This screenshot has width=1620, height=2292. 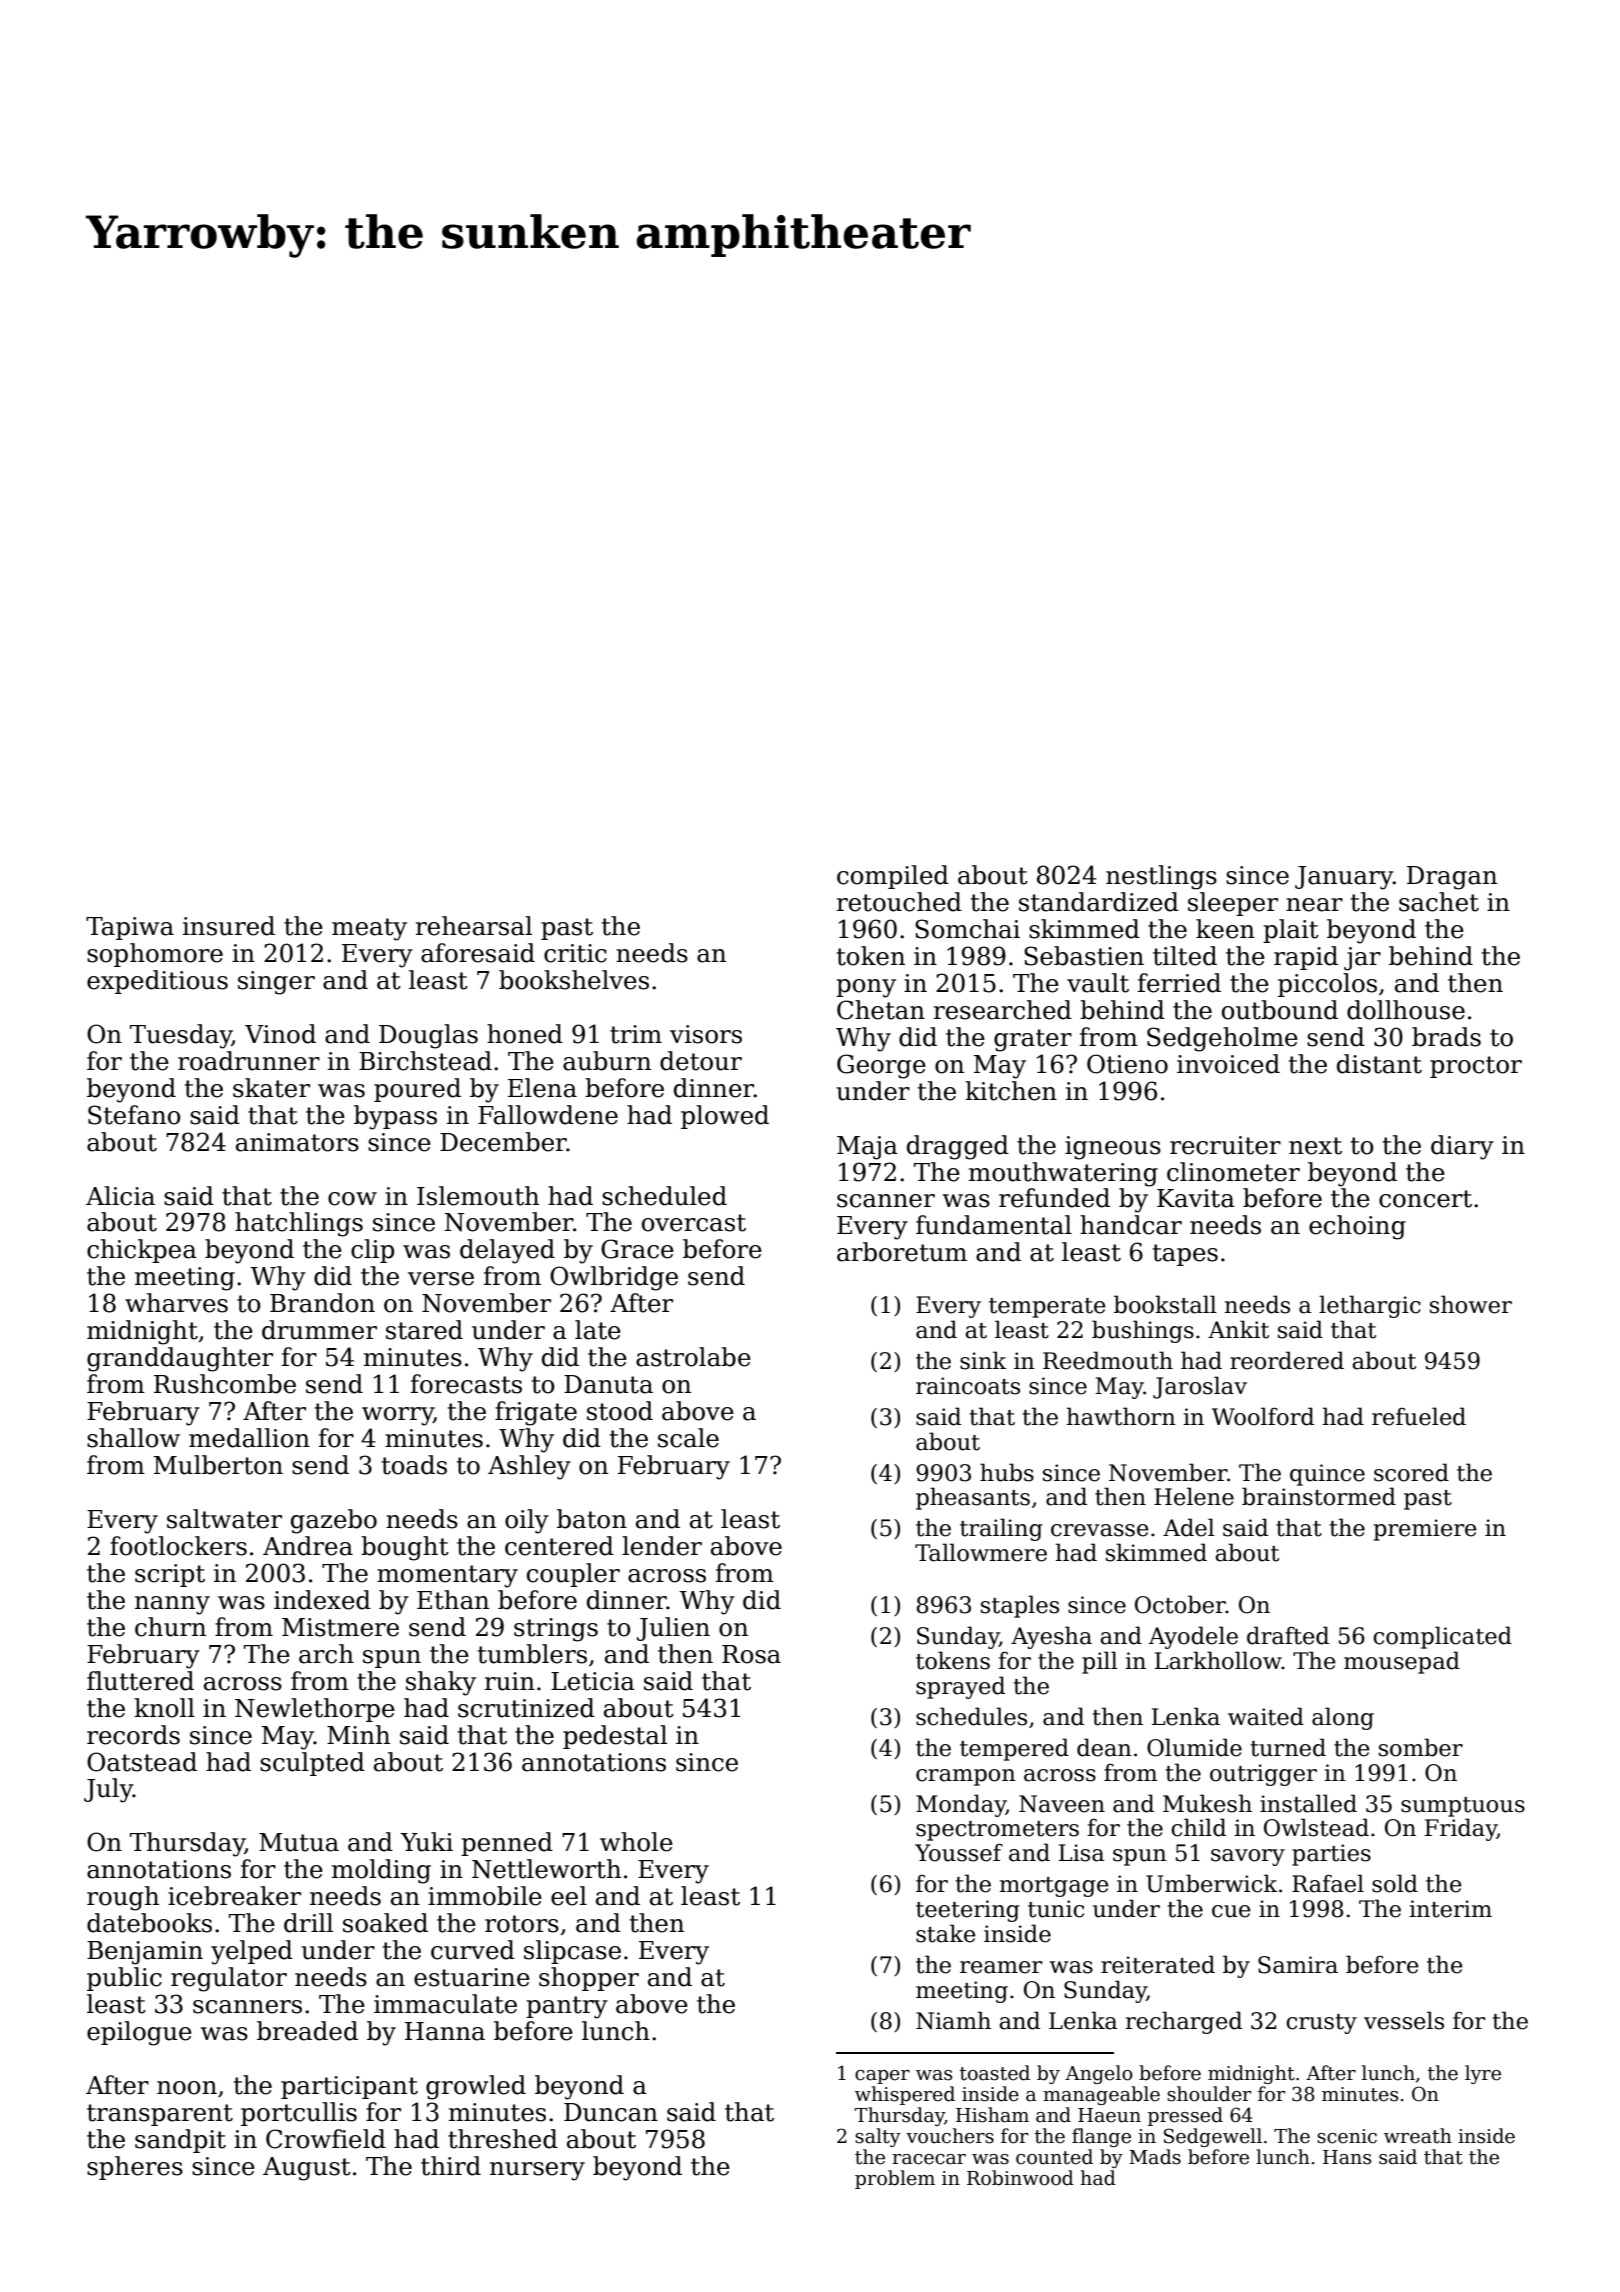 I want to click on Tapiwa, so click(x=130, y=928).
